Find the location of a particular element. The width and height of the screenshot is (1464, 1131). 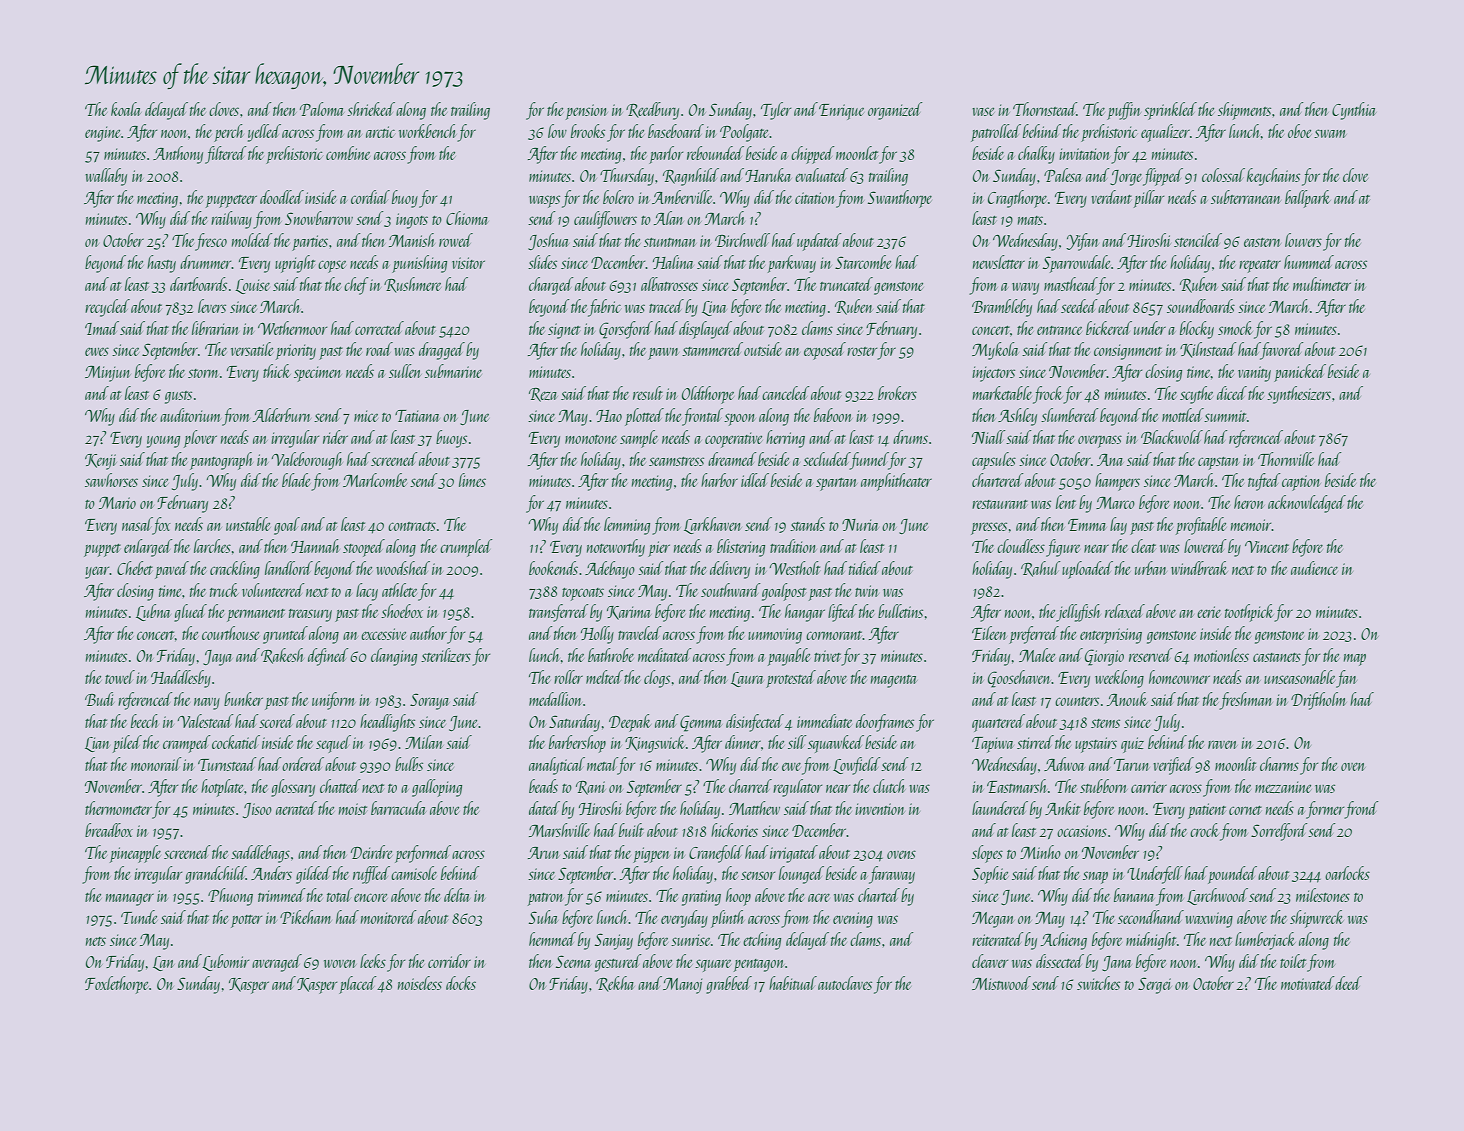

Haruka is located at coordinates (768, 175).
